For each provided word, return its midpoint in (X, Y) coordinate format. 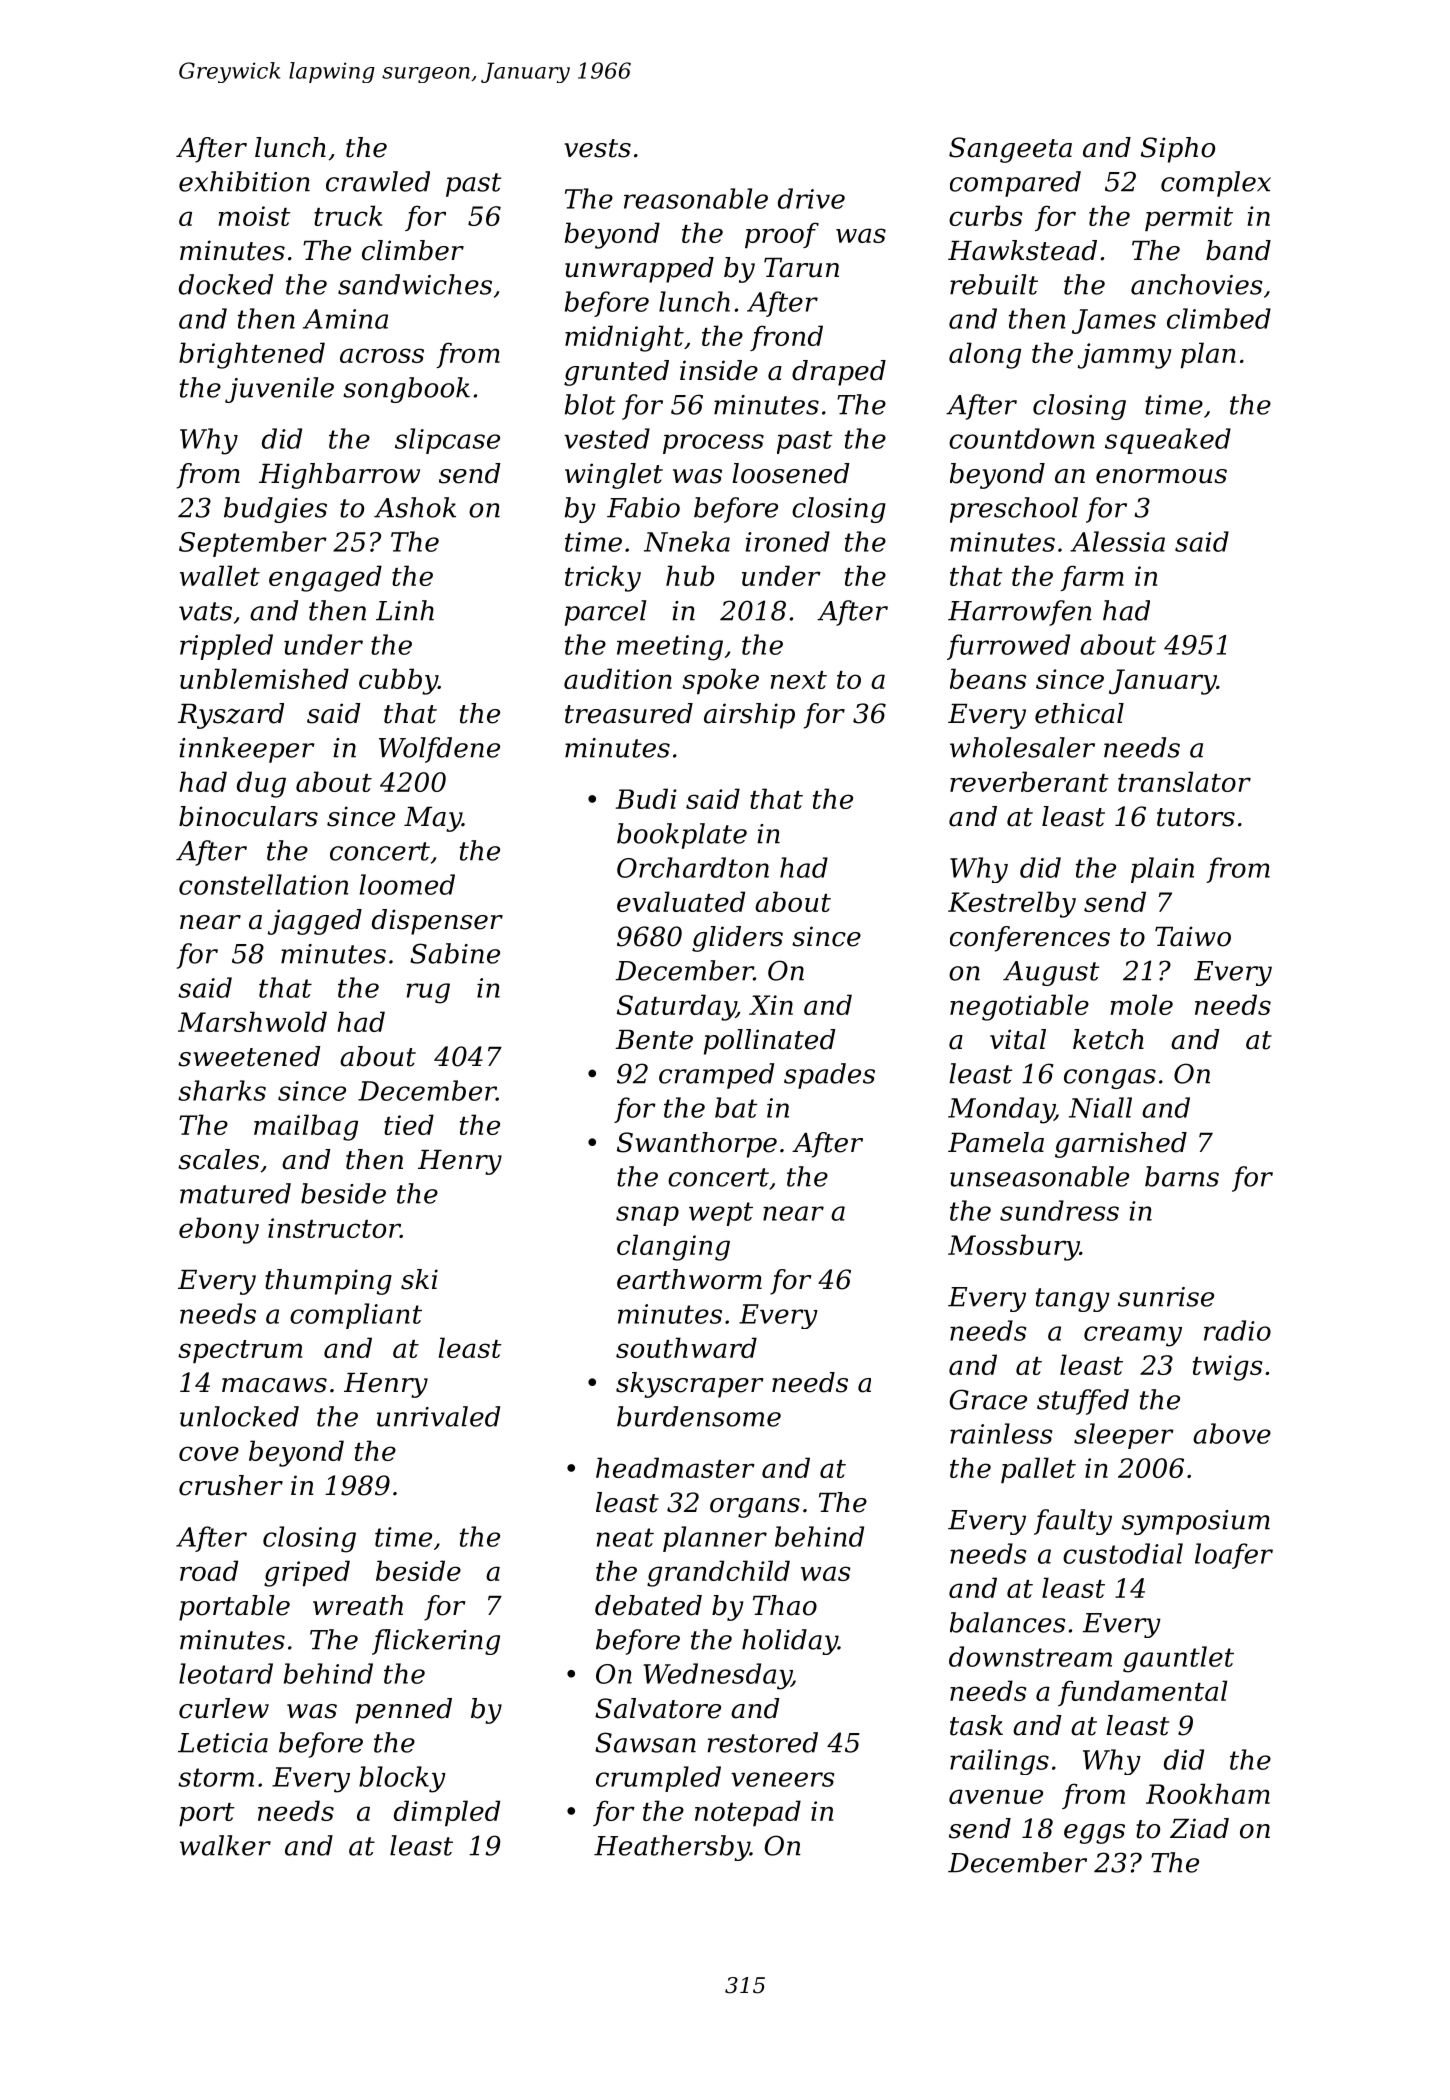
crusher (231, 1485)
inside (719, 370)
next (799, 680)
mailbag (306, 1127)
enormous (1161, 476)
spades (829, 1076)
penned (403, 1711)
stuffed (1083, 1402)
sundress (1059, 1210)
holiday (790, 1642)
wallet (220, 575)
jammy (1125, 356)
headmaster (675, 1467)
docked (226, 284)
